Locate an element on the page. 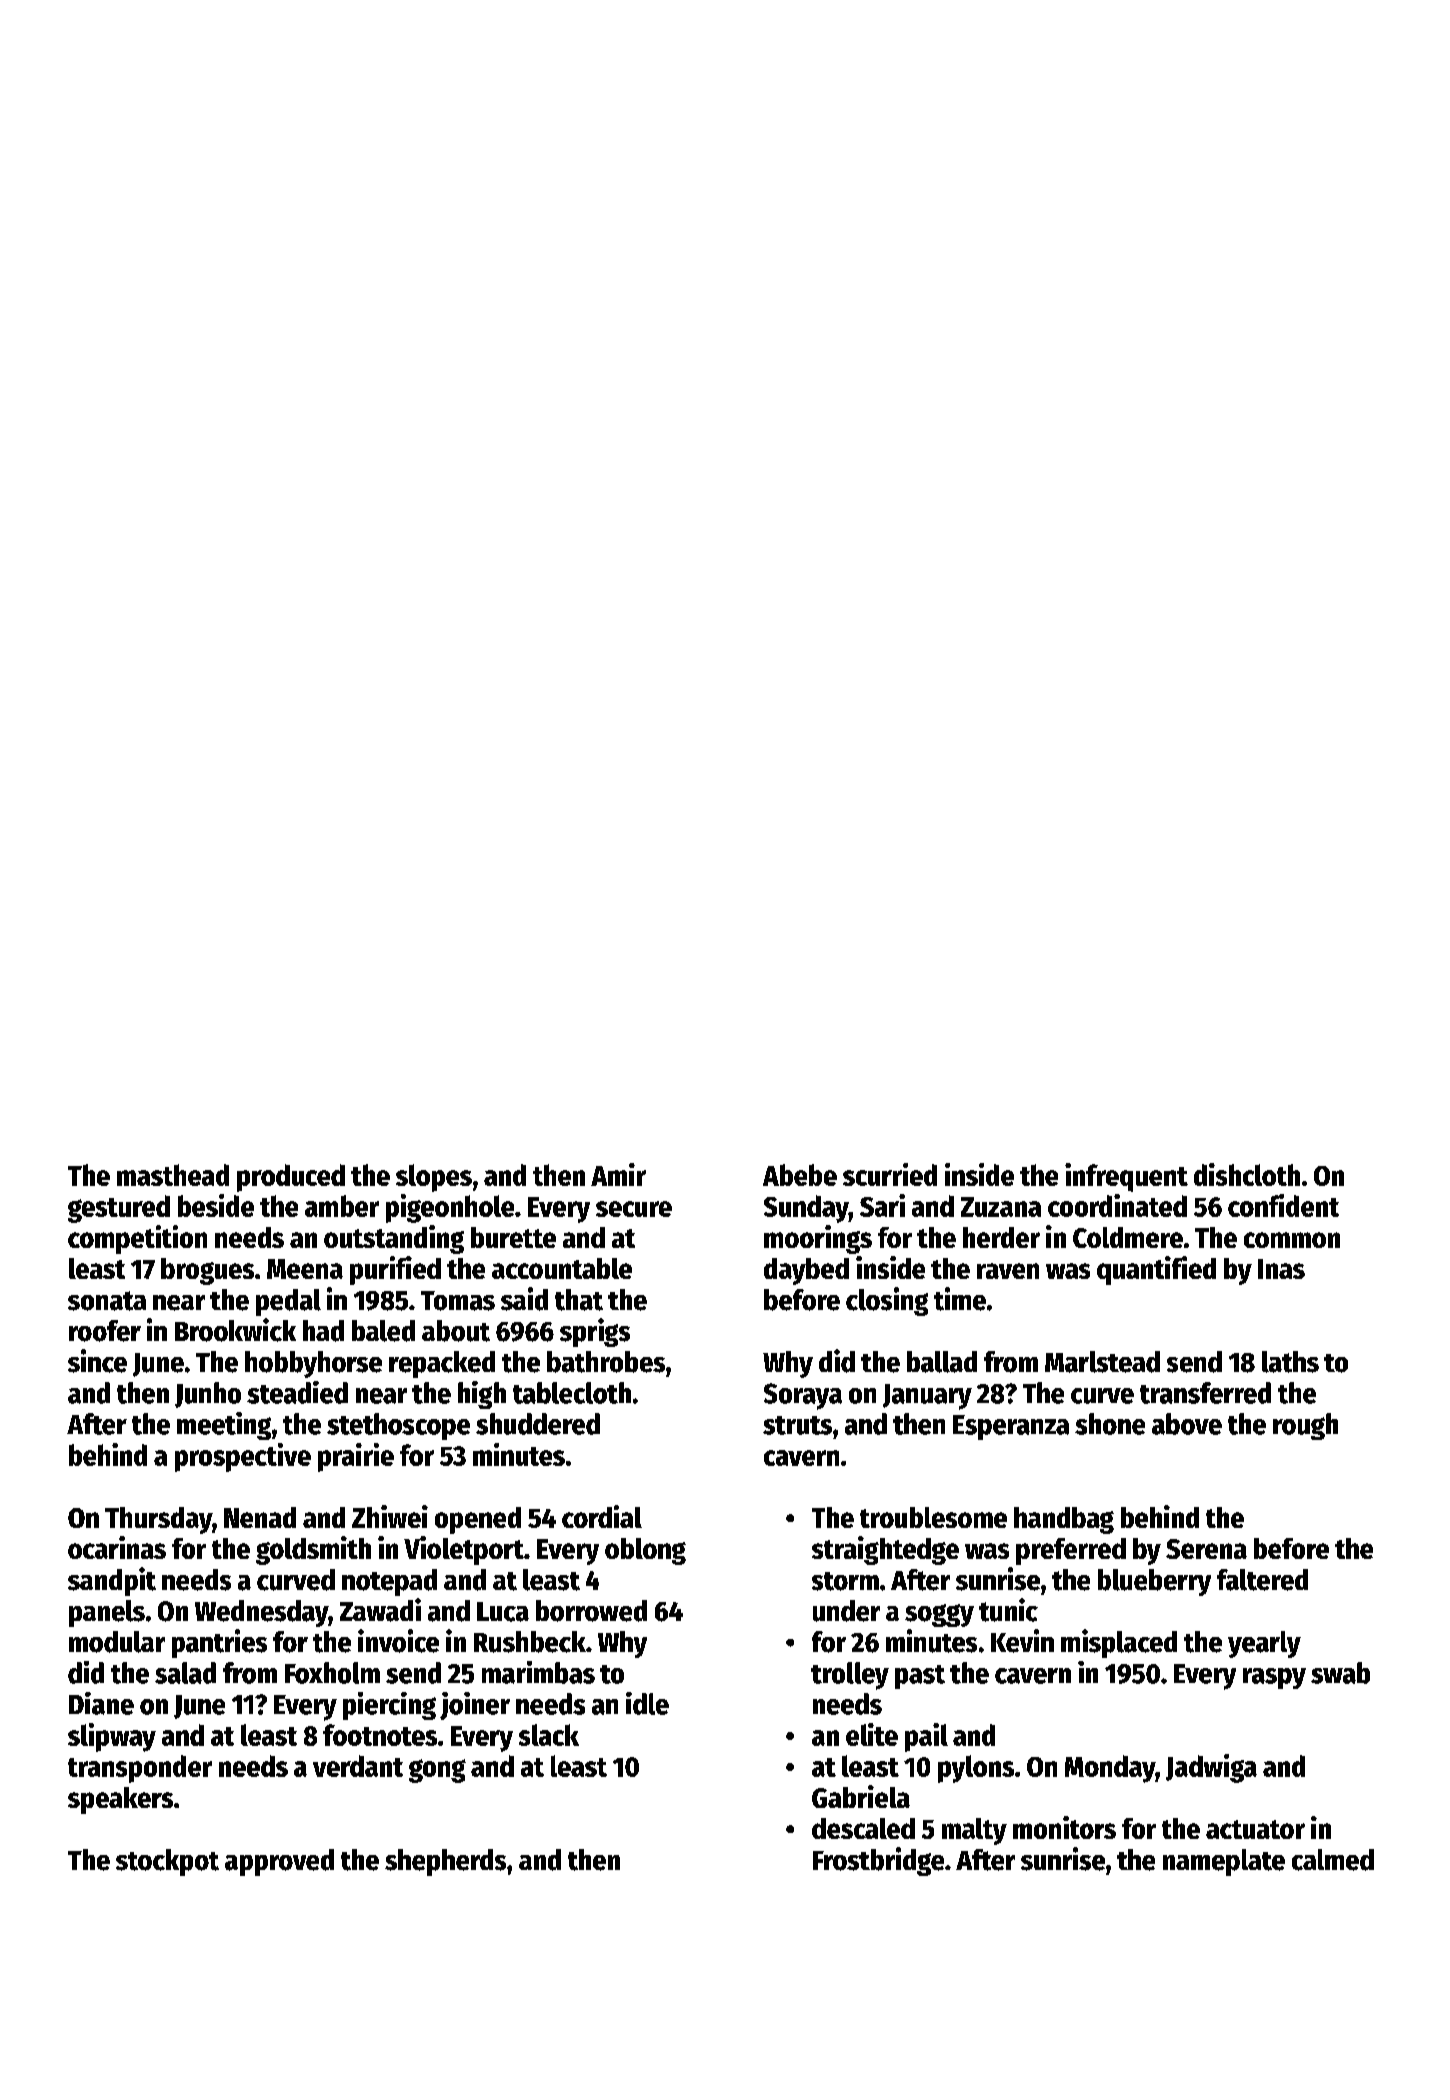 The image size is (1450, 2100). slopes is located at coordinates (434, 1178).
